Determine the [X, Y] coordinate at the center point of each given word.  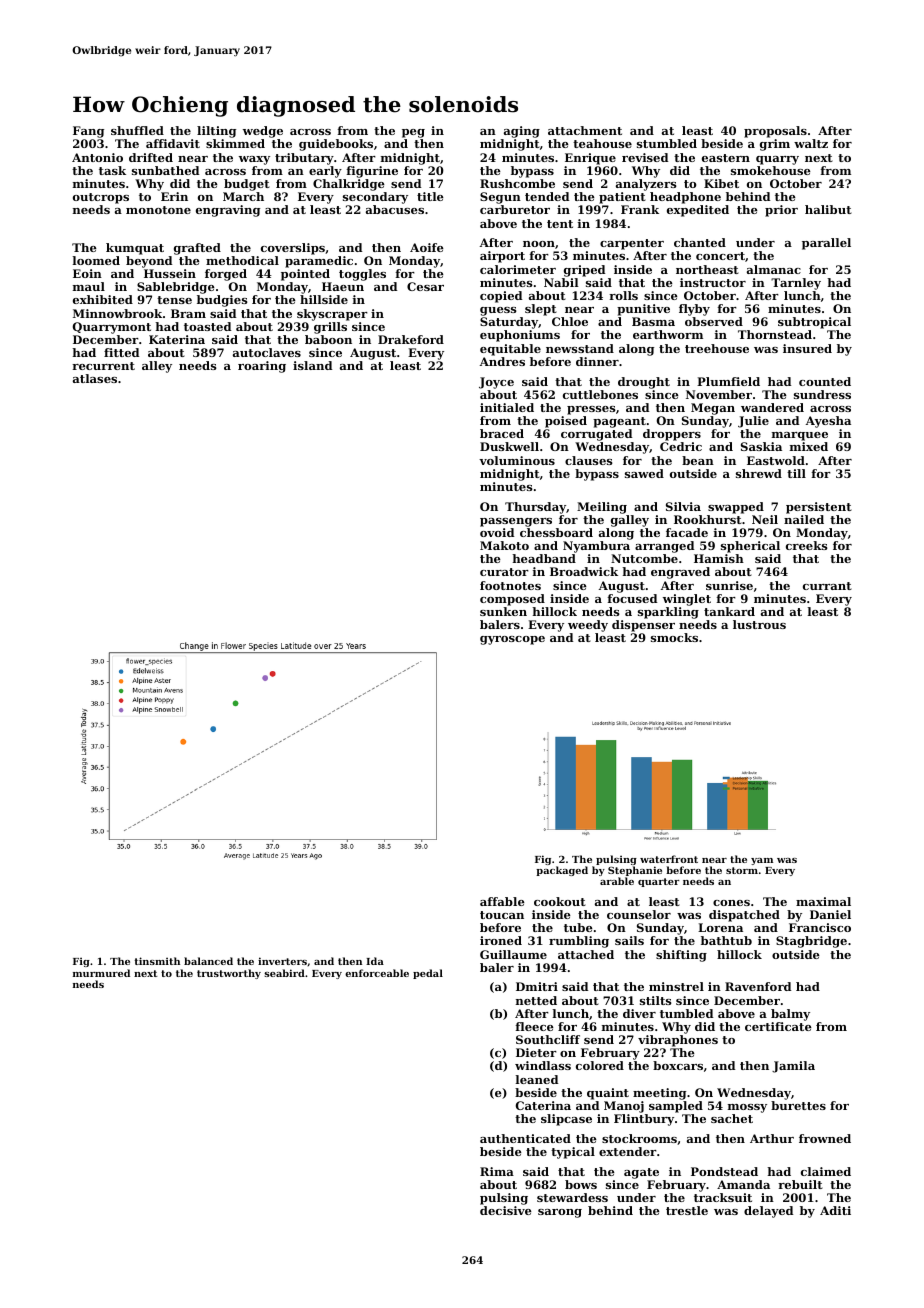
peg [413, 133]
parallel [826, 244]
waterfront [669, 859]
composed [512, 600]
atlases [95, 378]
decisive [506, 1210]
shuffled [137, 130]
